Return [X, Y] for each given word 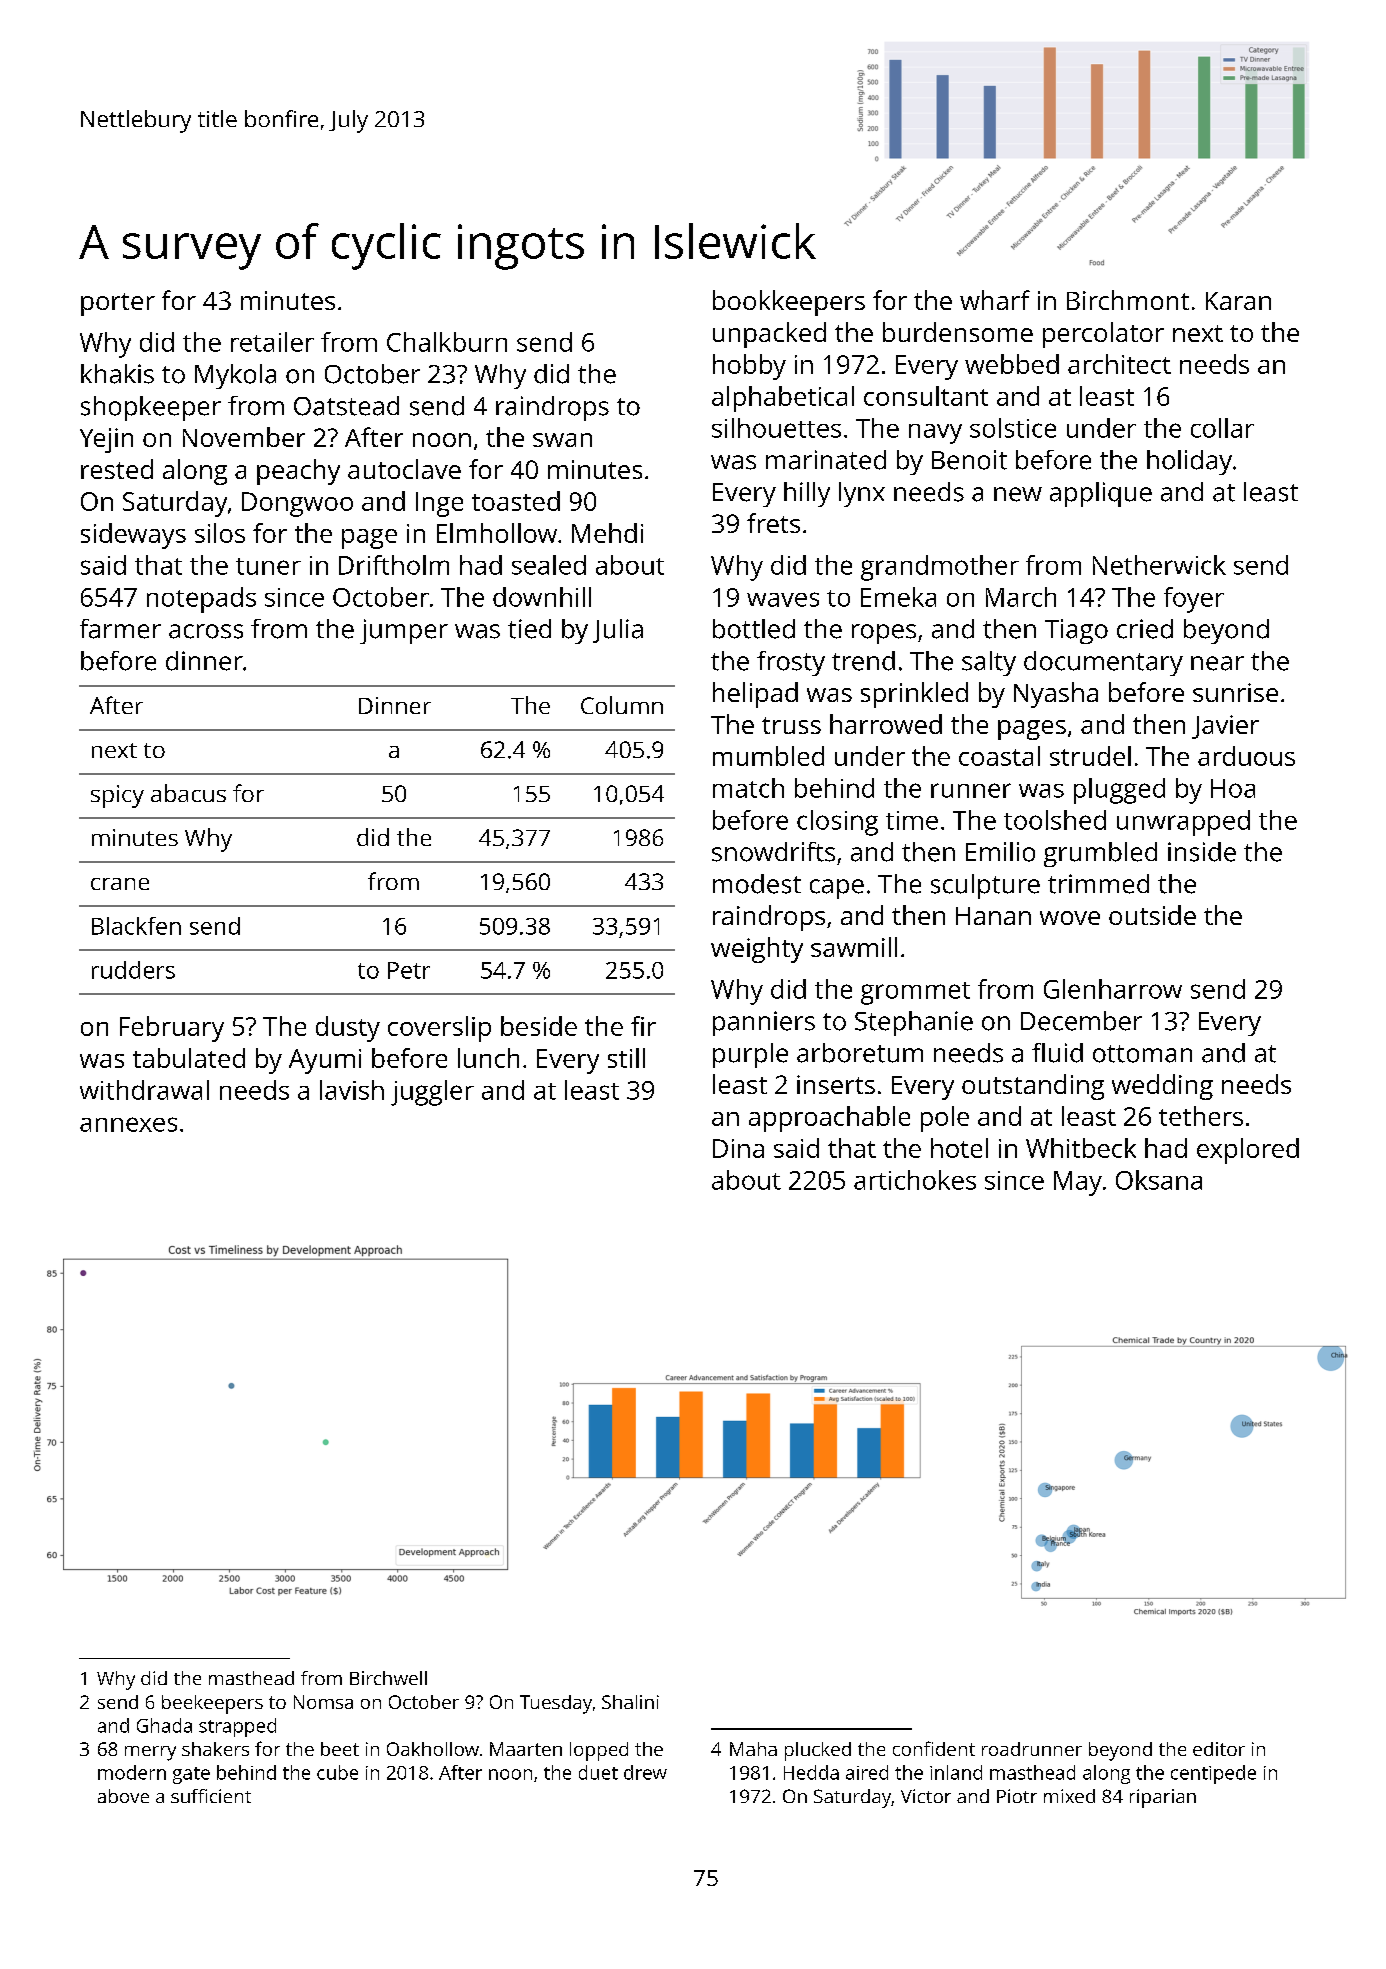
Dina [738, 1148]
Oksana [1159, 1180]
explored [1248, 1151]
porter [118, 304]
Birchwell [388, 1678]
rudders [133, 970]
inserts [836, 1084]
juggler [432, 1093]
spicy [117, 796]
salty [989, 663]
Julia [618, 631]
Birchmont [1128, 300]
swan [562, 440]
